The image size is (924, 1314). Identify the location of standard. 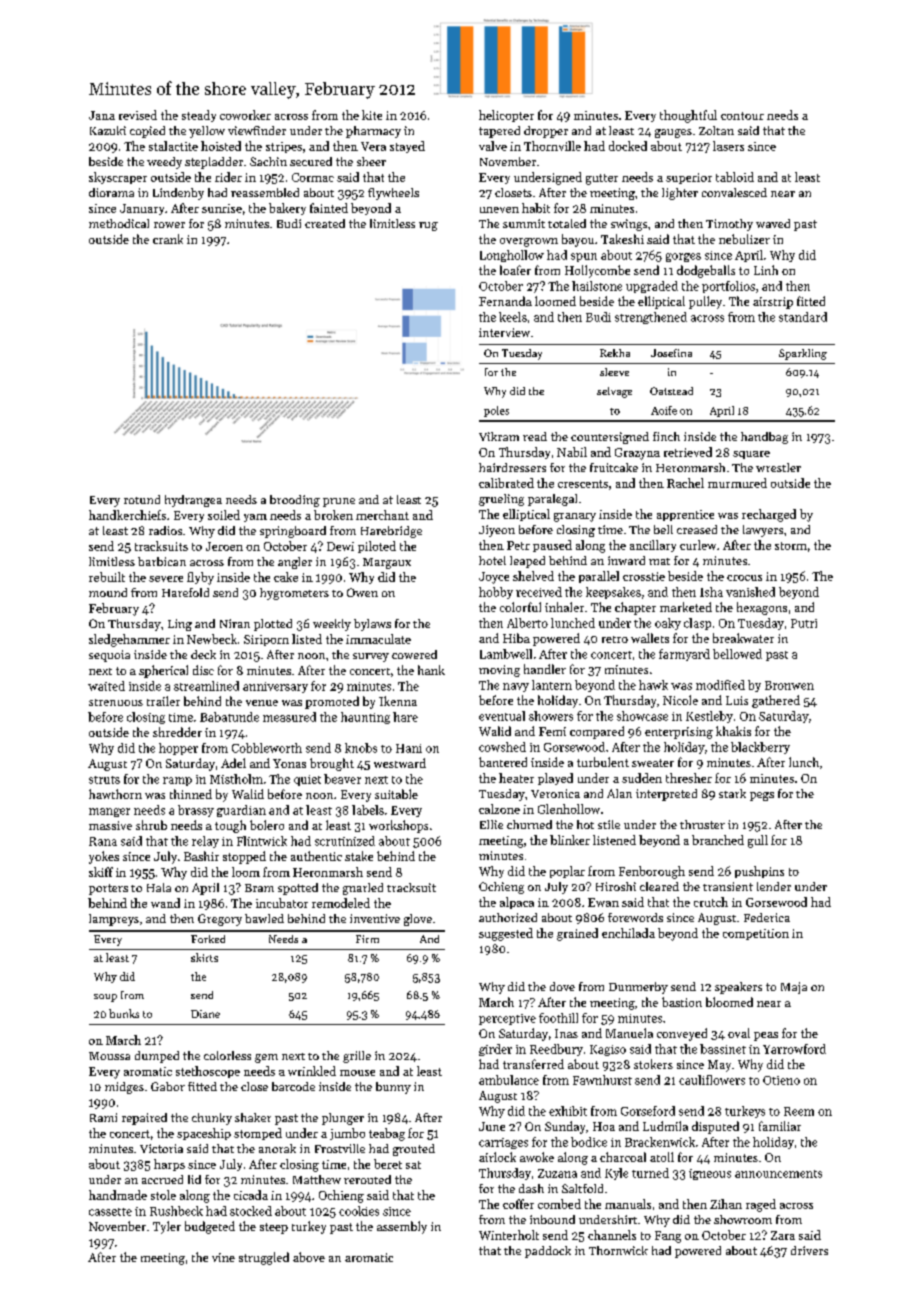
(803, 317).
